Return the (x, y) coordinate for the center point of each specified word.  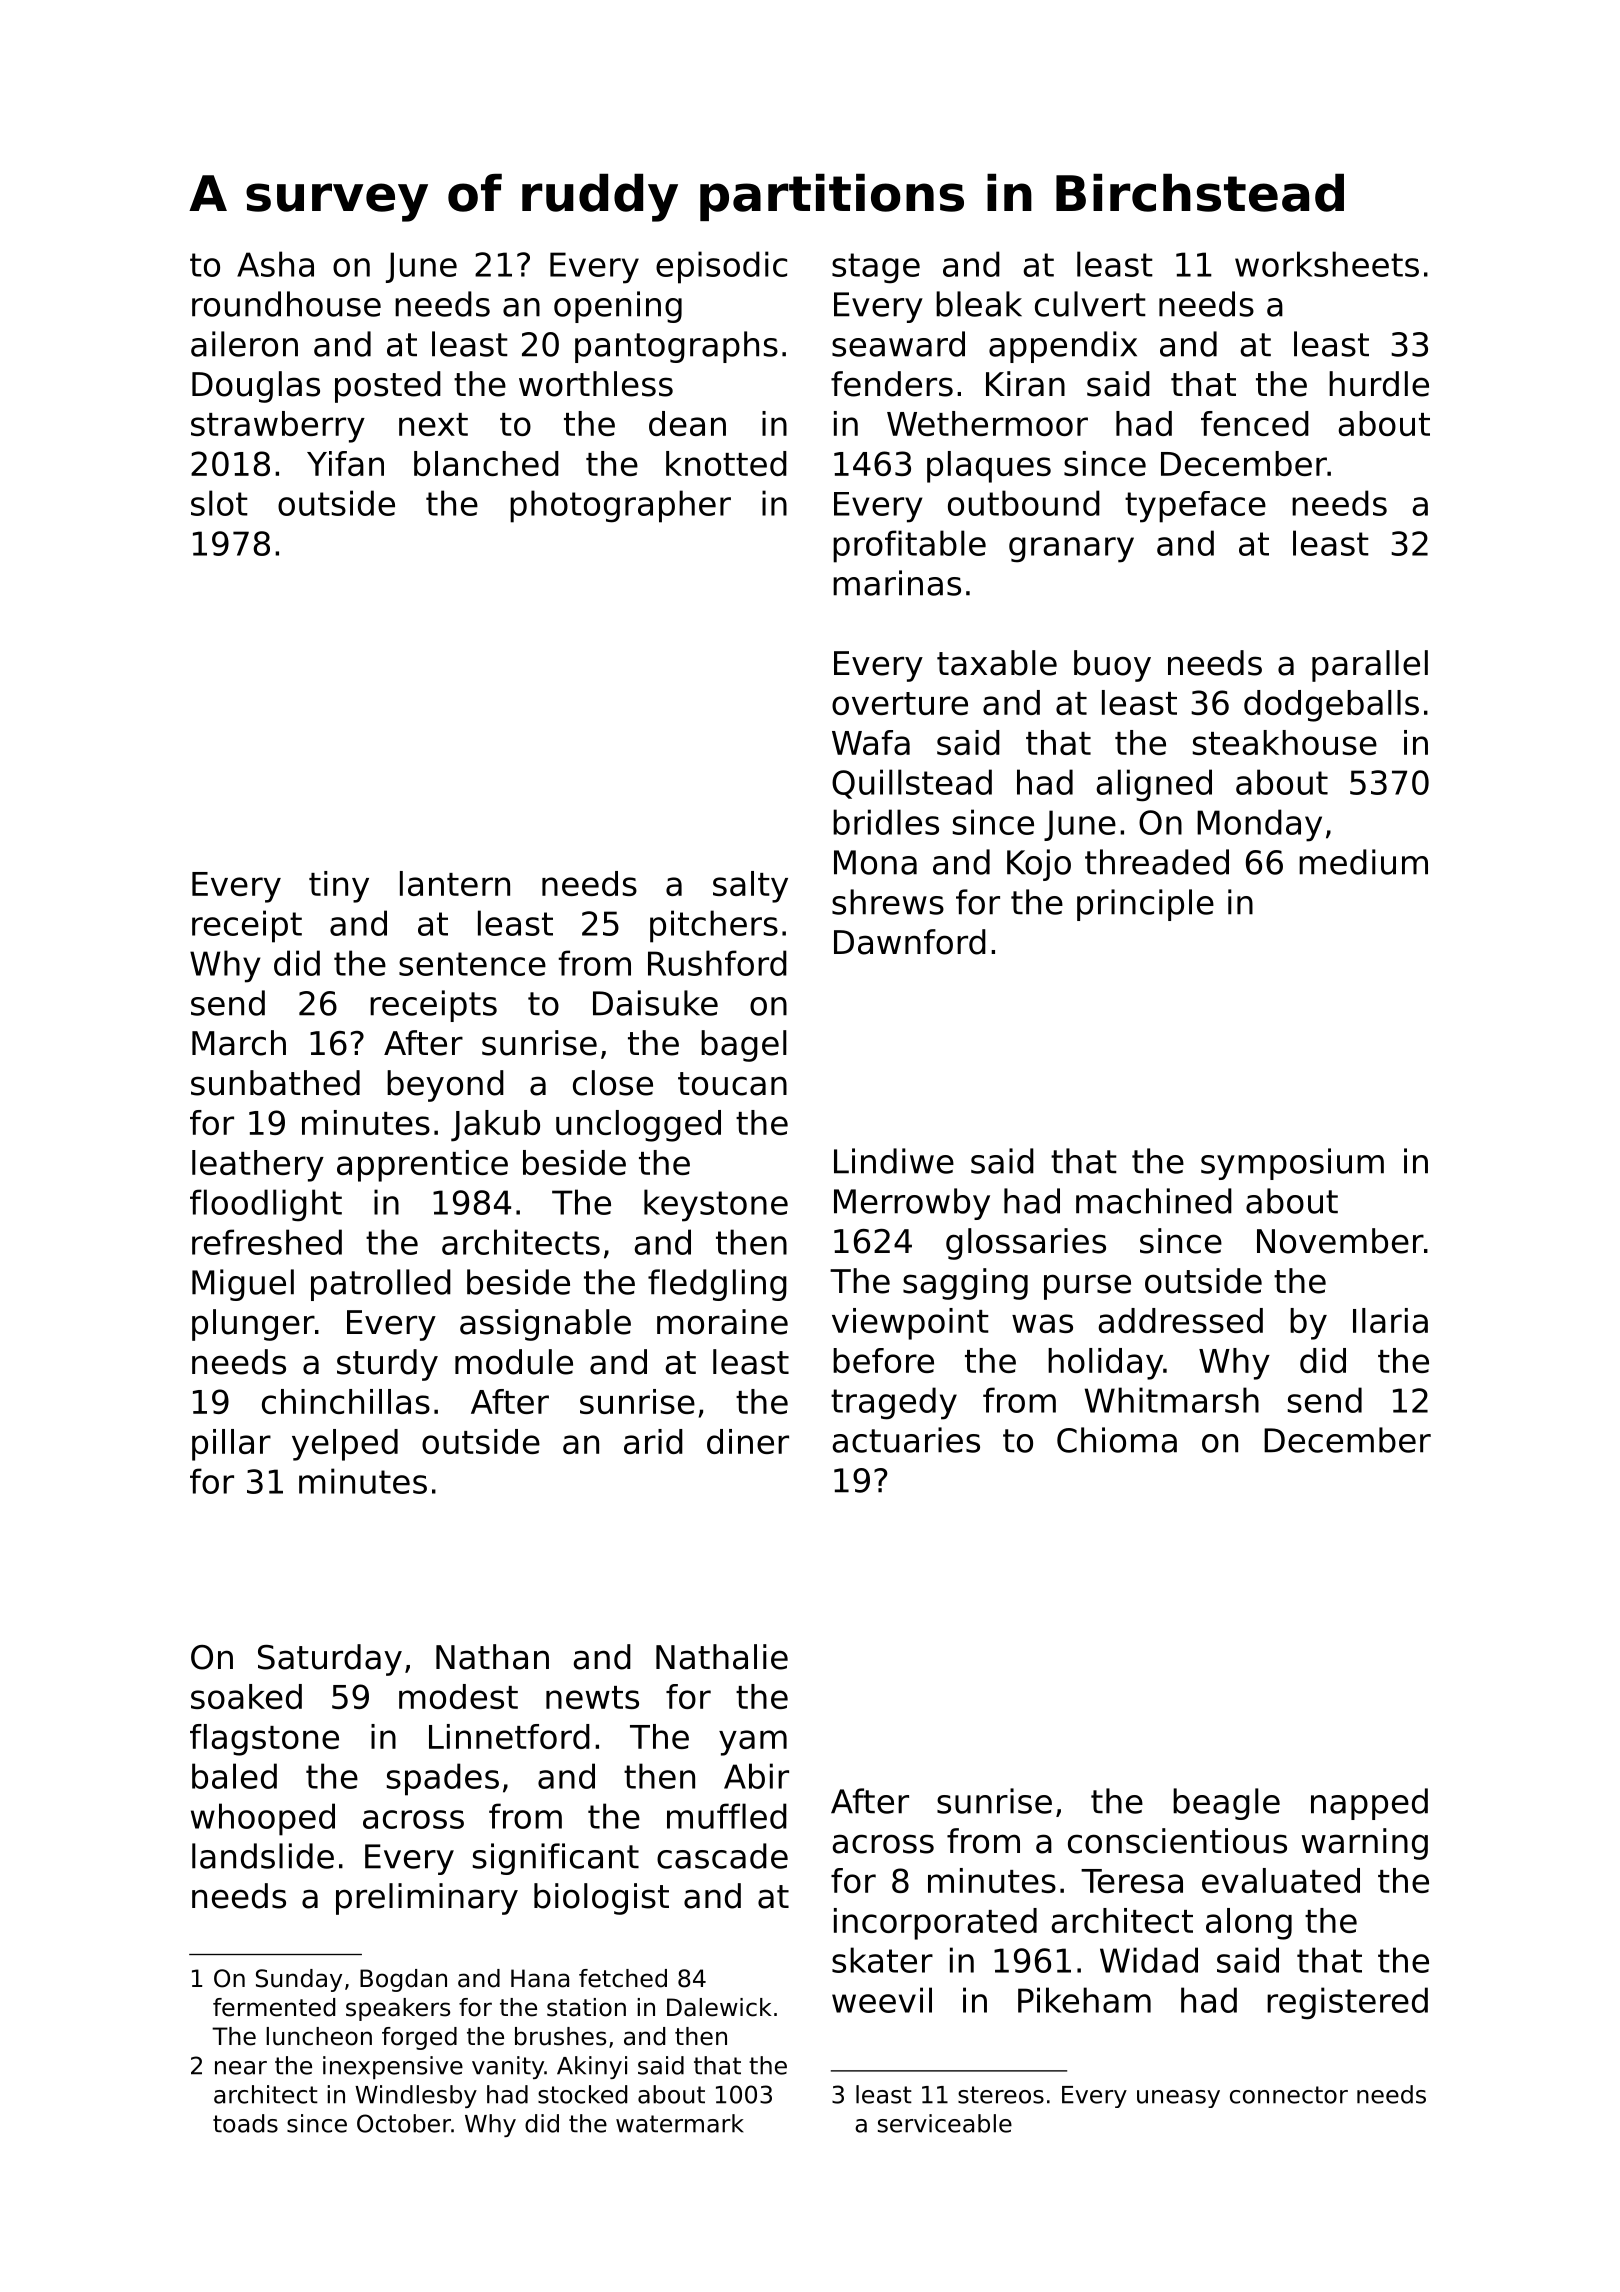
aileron (244, 344)
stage (876, 268)
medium (1363, 862)
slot (219, 503)
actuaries (906, 1440)
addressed (1180, 1320)
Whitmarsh (1172, 1400)
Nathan (492, 1657)
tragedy (894, 1403)
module (514, 1362)
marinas (897, 583)
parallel (1370, 666)
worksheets (1327, 264)
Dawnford (910, 942)
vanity (508, 2067)
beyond (445, 1086)
